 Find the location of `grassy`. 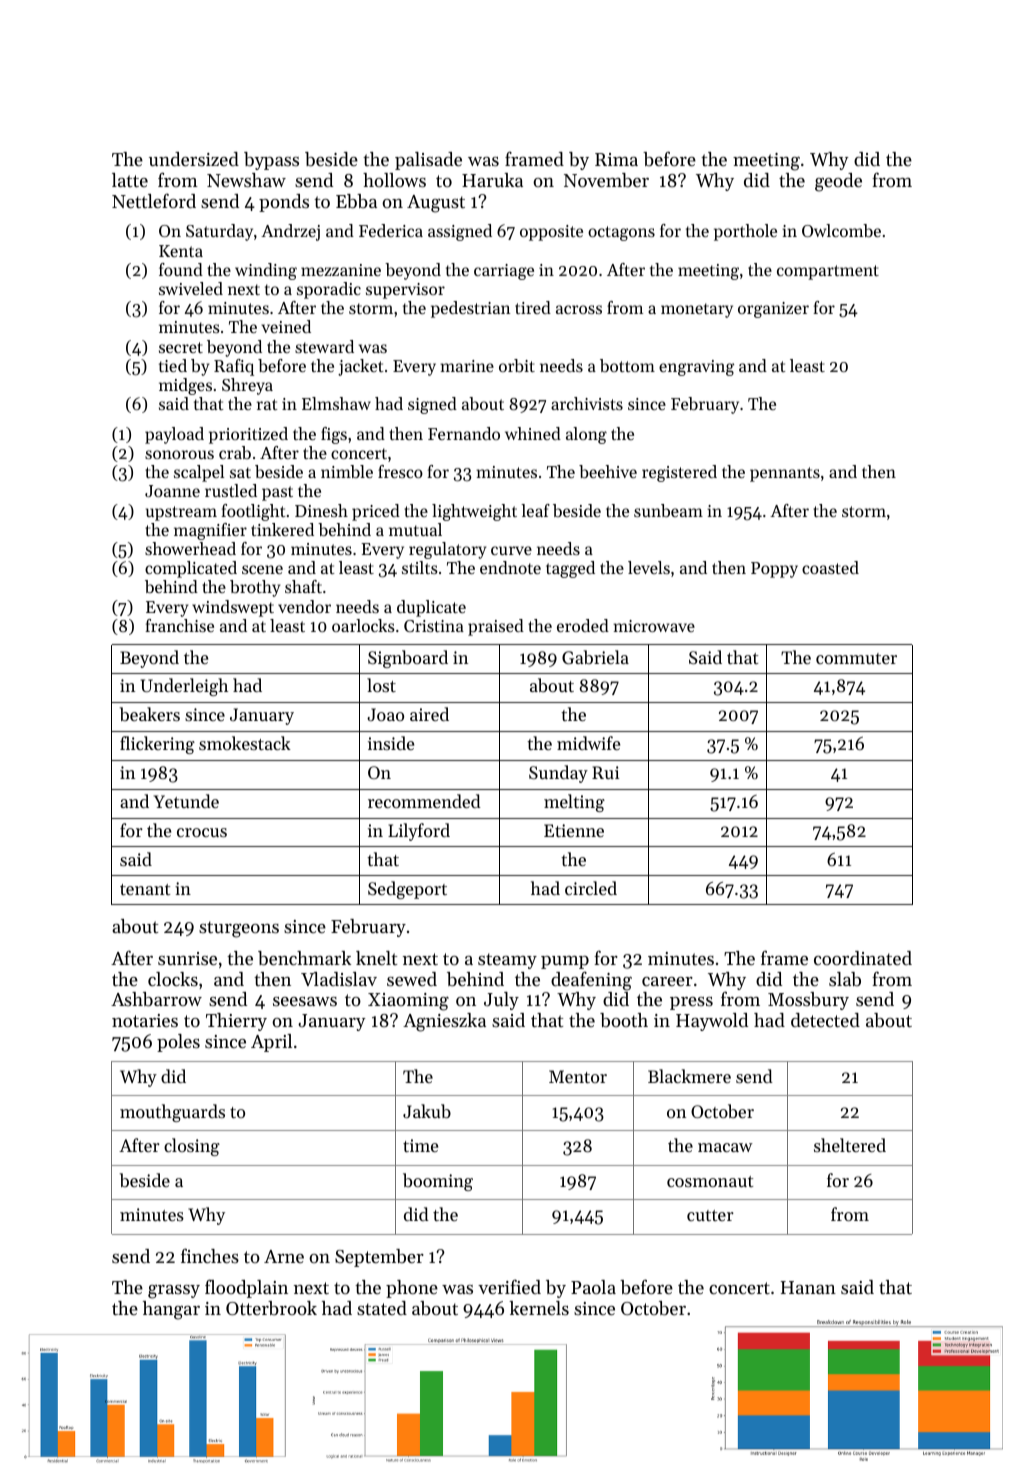

grassy is located at coordinates (174, 1292).
